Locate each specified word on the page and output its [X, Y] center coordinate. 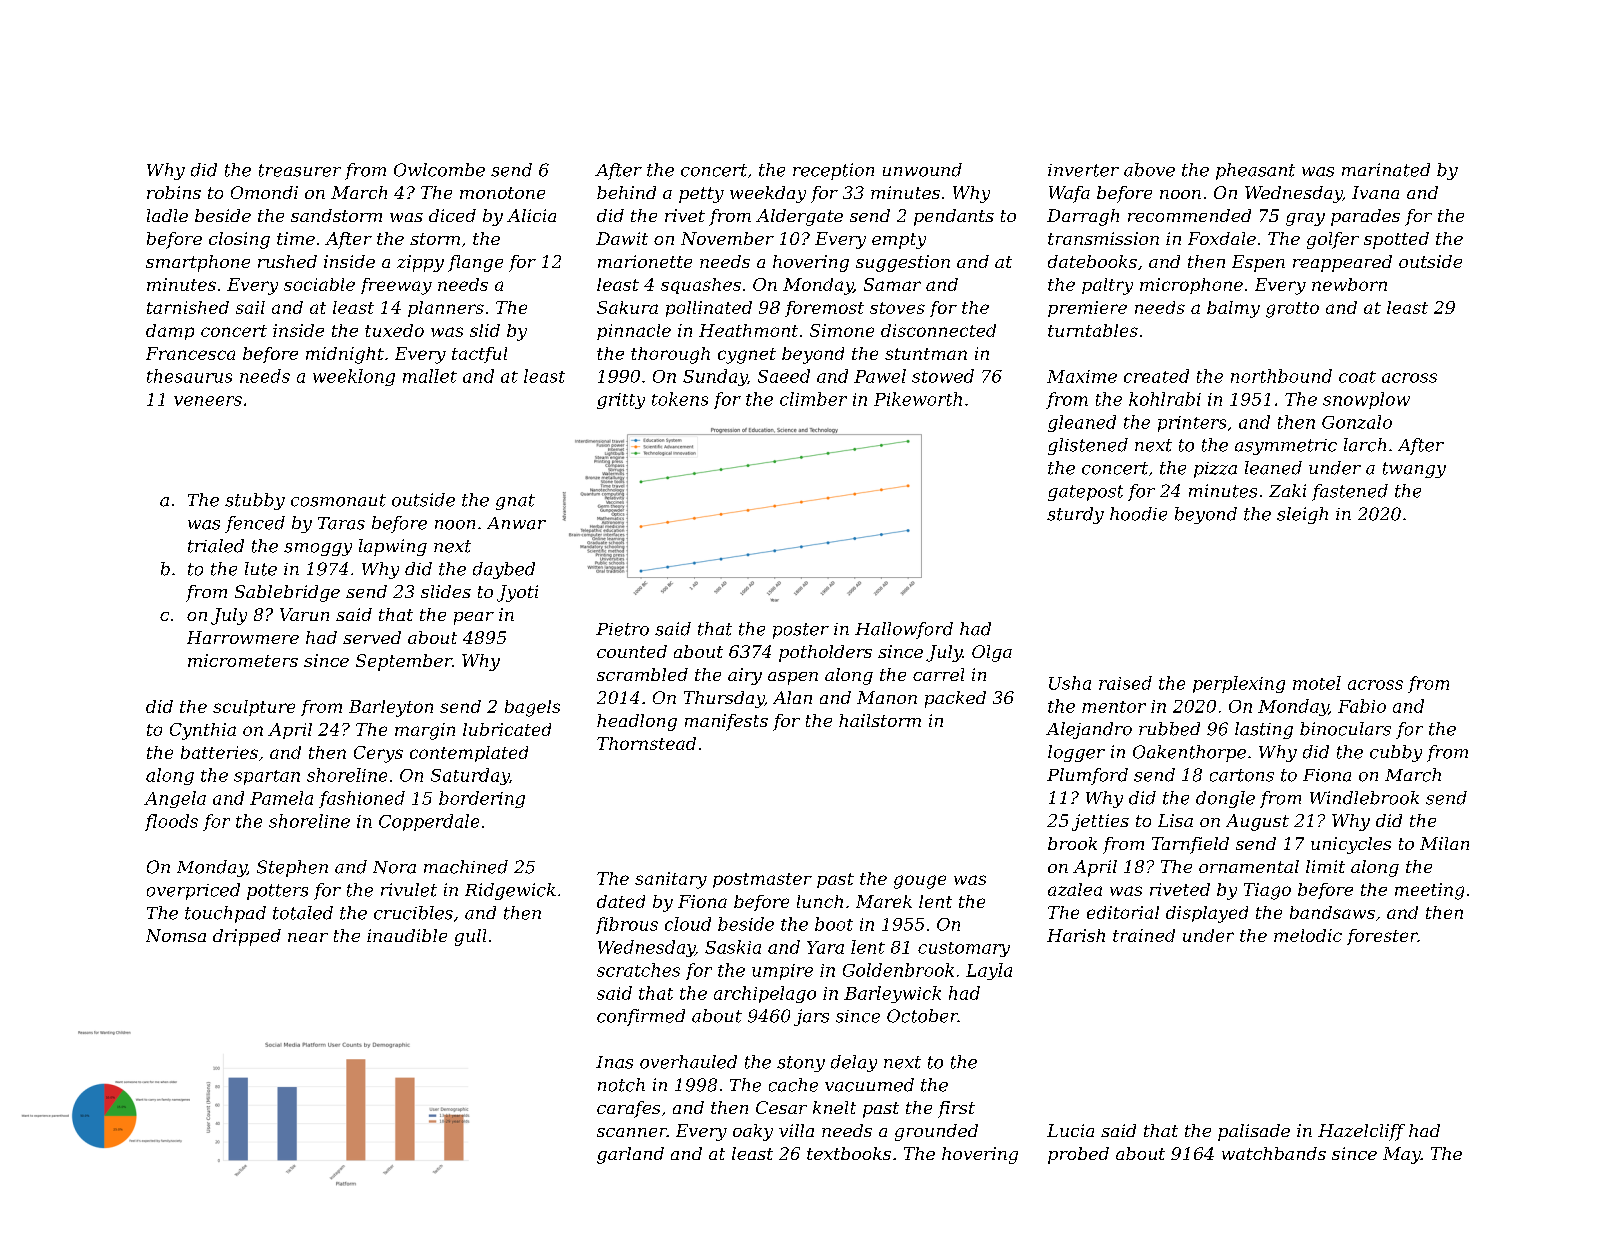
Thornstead [646, 743]
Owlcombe [439, 170]
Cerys [378, 754]
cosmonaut [338, 500]
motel [1317, 683]
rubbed [1169, 729]
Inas [614, 1062]
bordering [482, 799]
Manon [887, 697]
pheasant [1255, 171]
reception [833, 171]
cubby [1396, 753]
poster [801, 631]
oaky [753, 1132]
